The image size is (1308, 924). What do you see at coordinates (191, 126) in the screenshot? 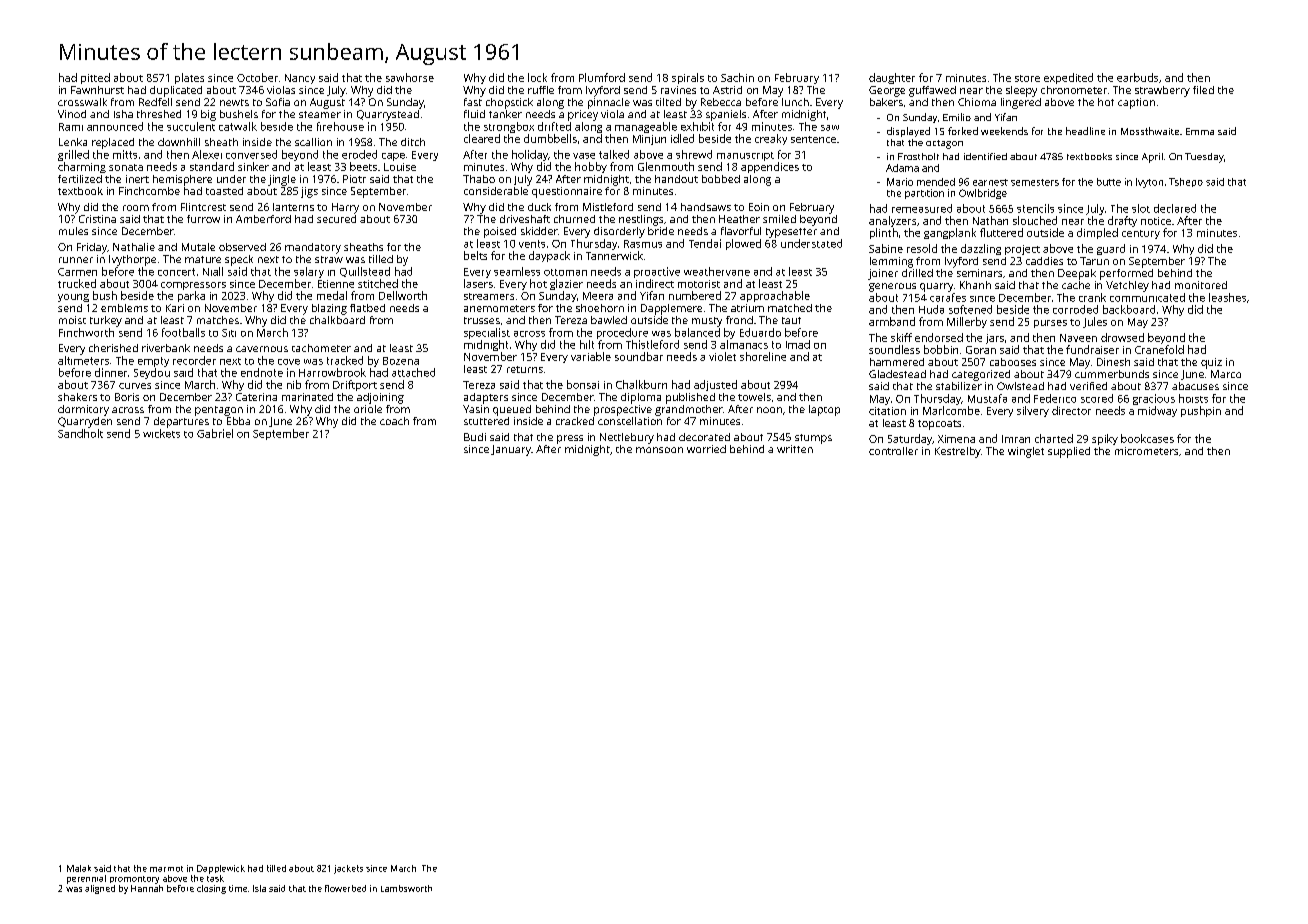
I see `succulent` at bounding box center [191, 126].
